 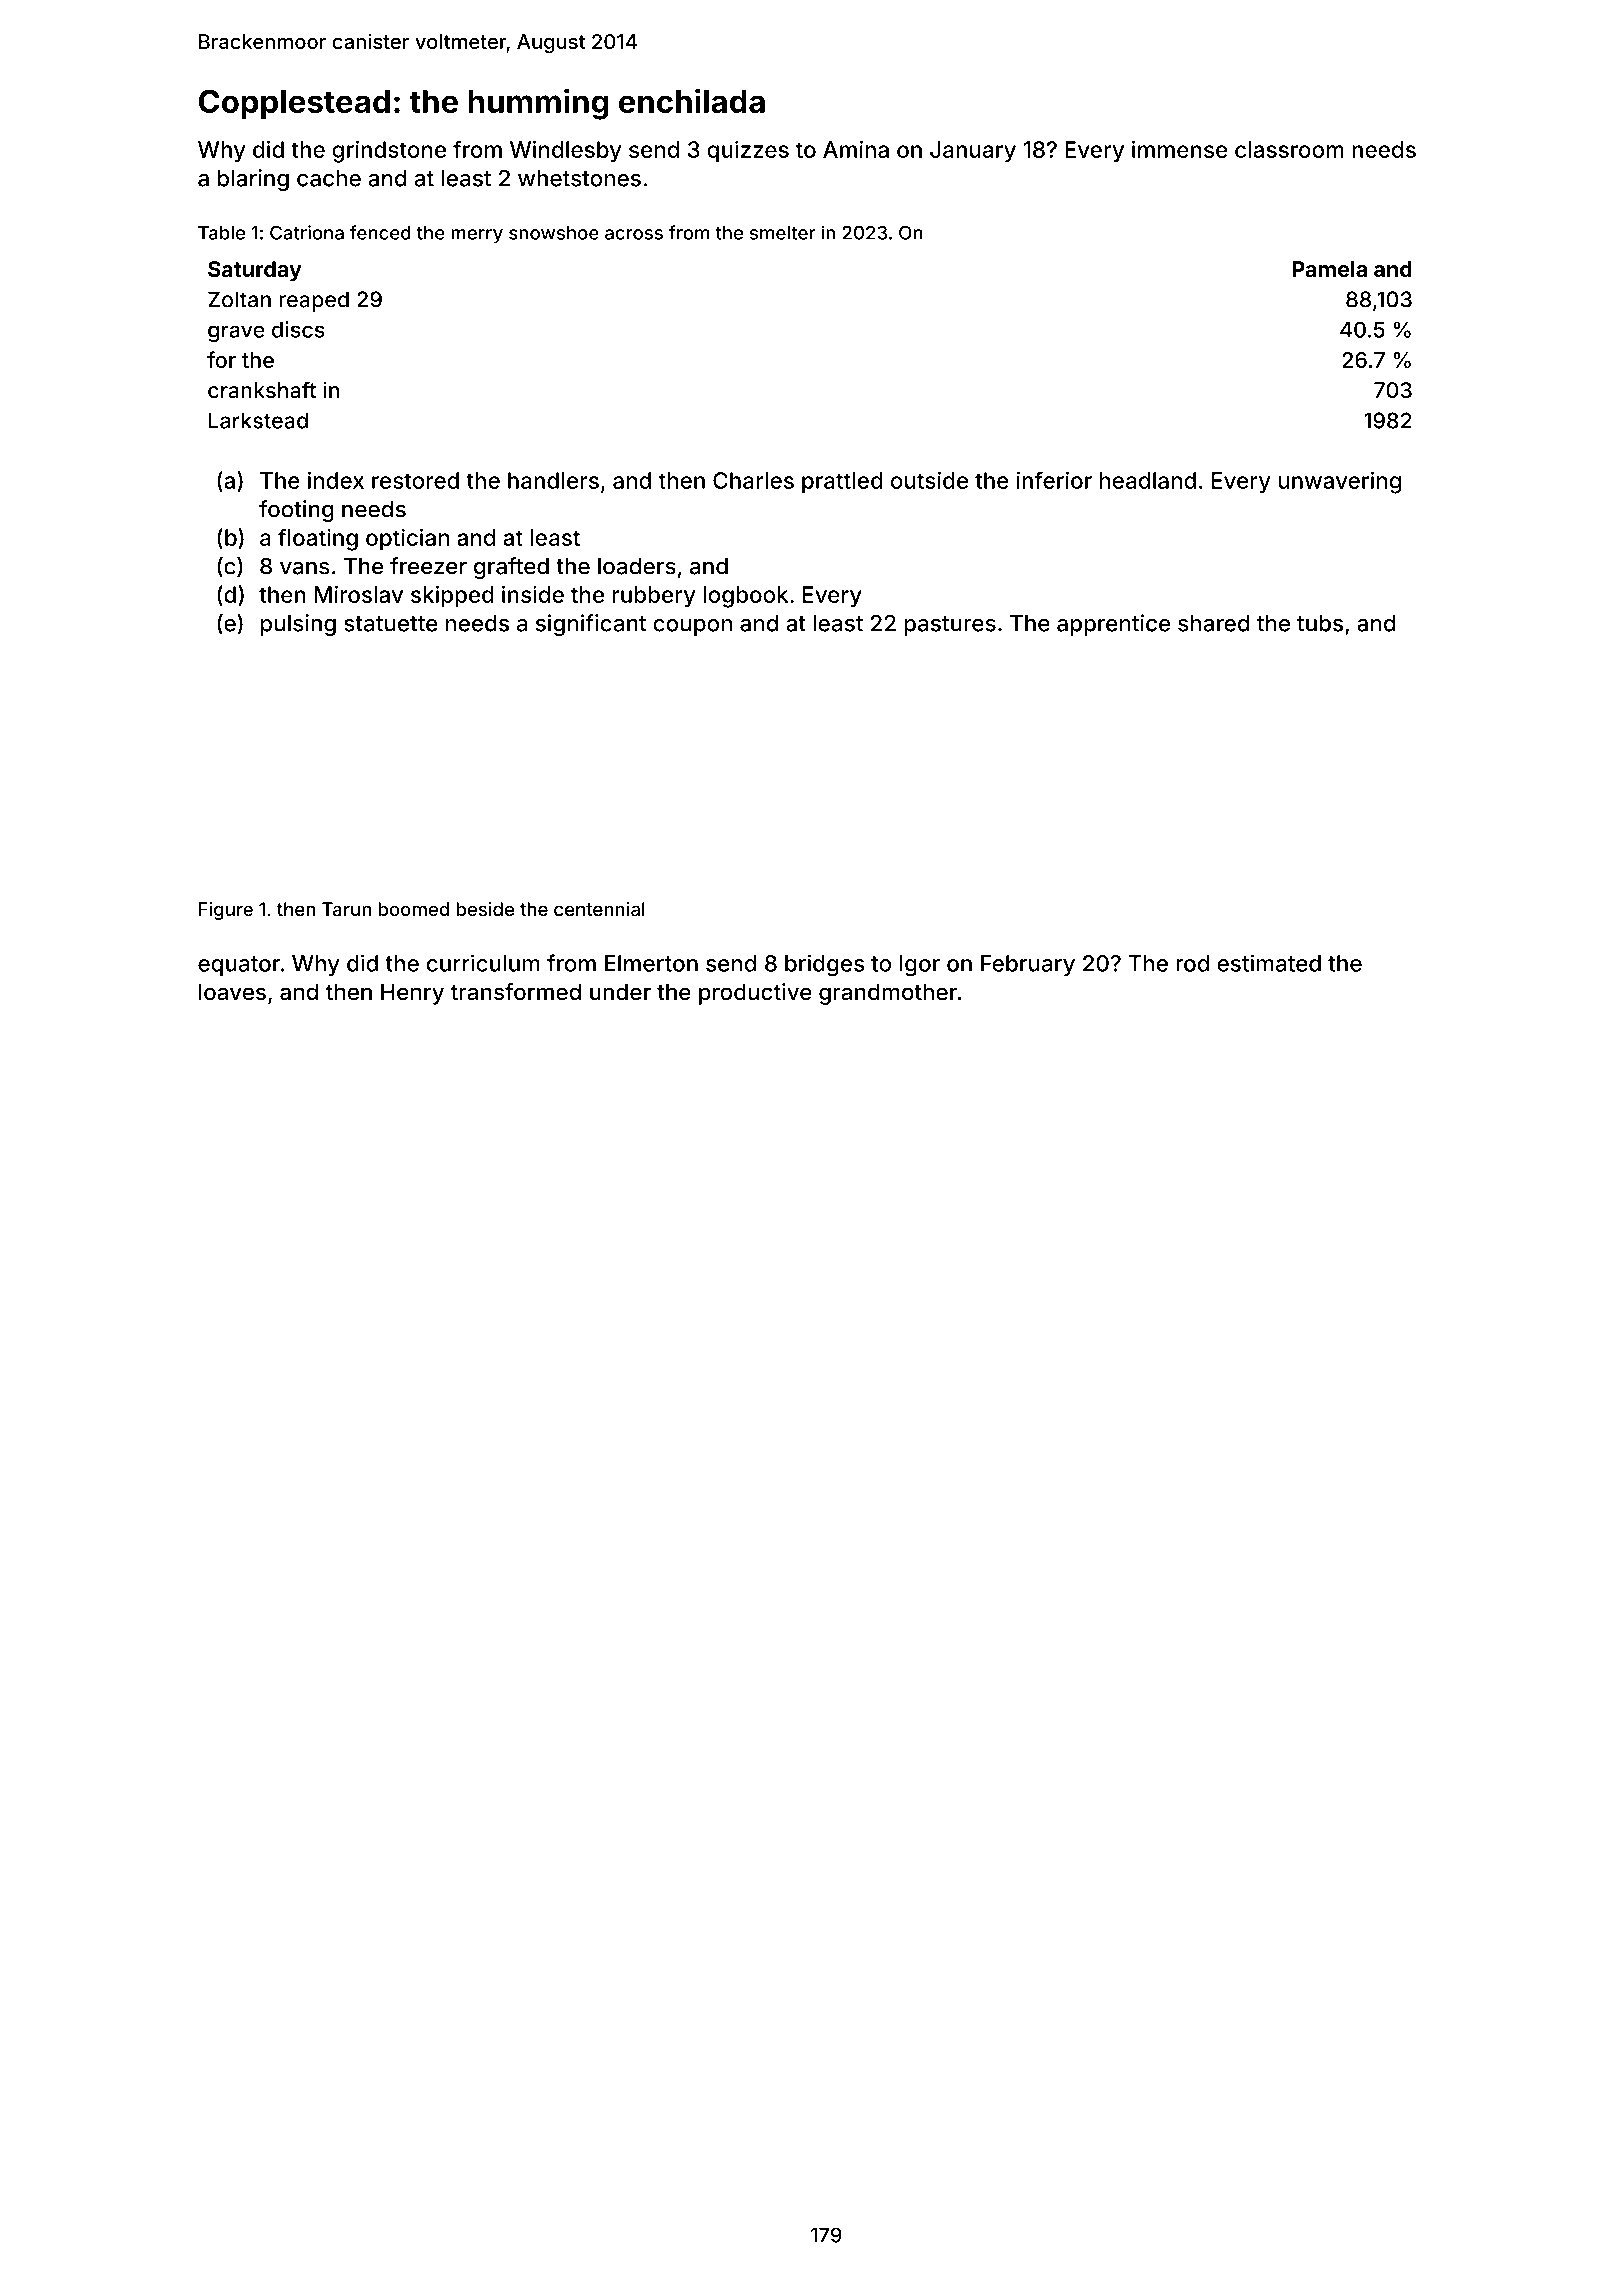 What do you see at coordinates (599, 909) in the document?
I see `centennial` at bounding box center [599, 909].
